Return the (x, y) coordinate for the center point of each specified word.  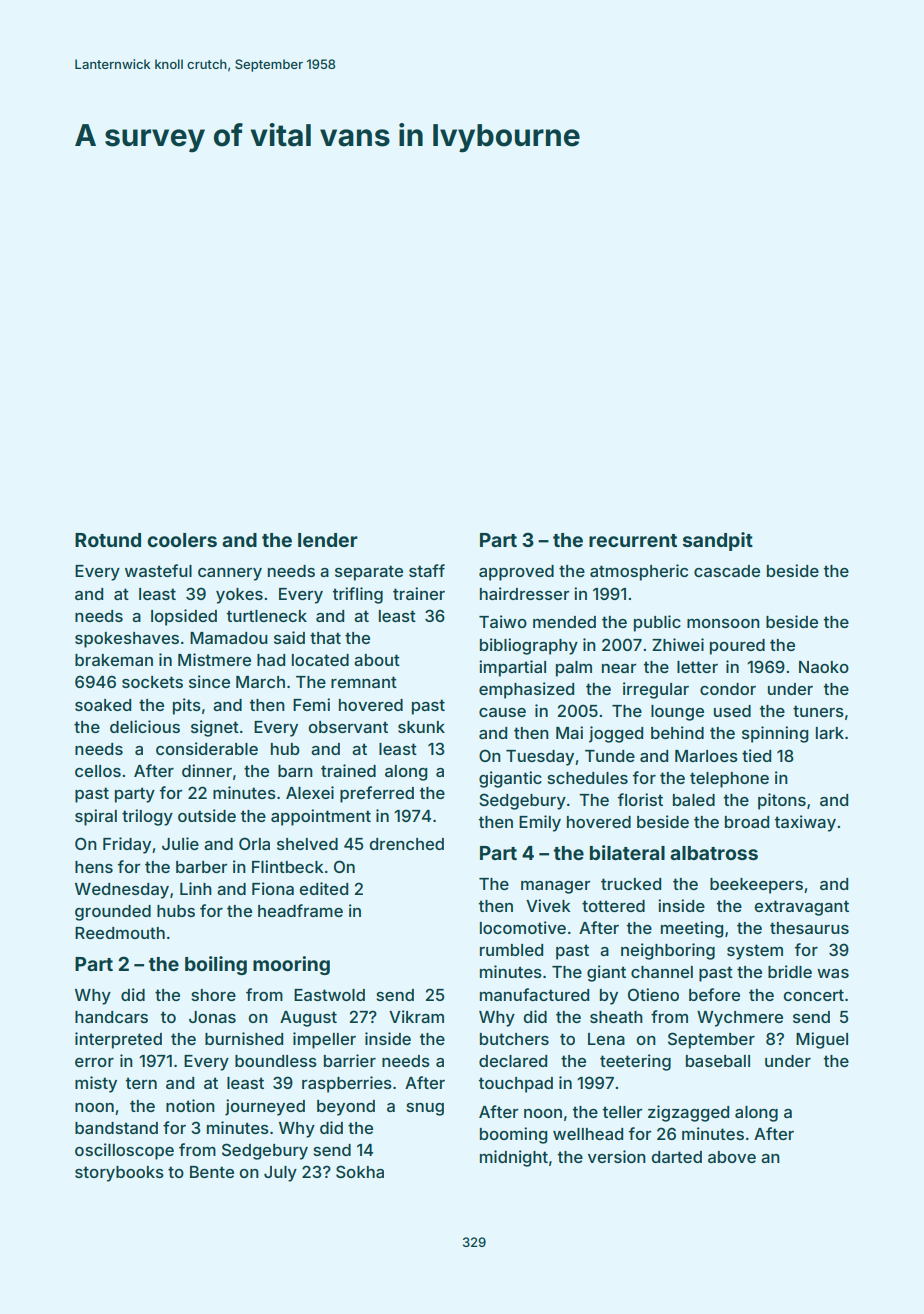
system (755, 952)
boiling (216, 965)
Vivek (548, 905)
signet (215, 728)
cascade (727, 571)
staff (427, 570)
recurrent (633, 540)
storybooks (119, 1174)
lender (328, 540)
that (325, 638)
